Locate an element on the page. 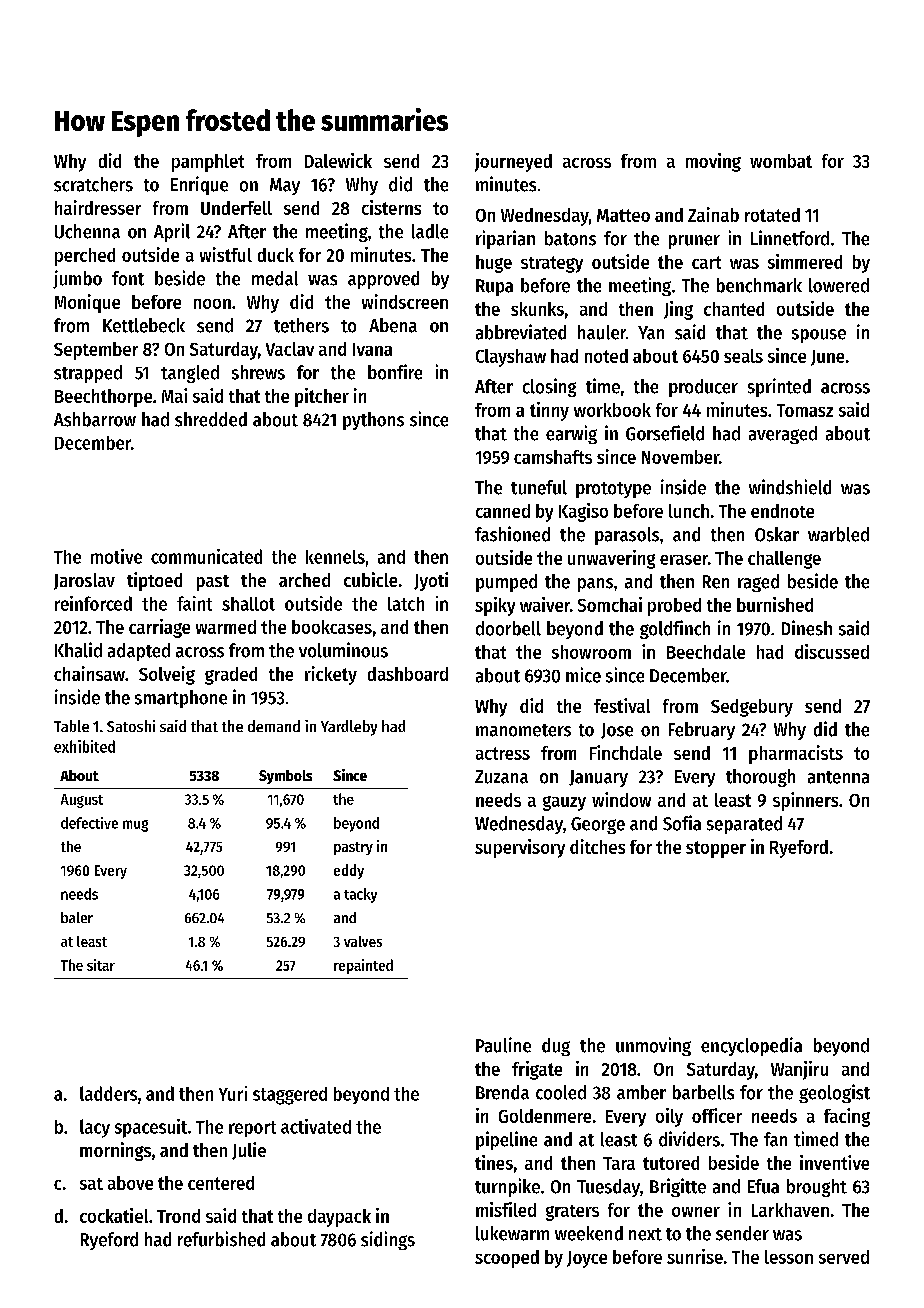  refurbished is located at coordinates (221, 1239).
